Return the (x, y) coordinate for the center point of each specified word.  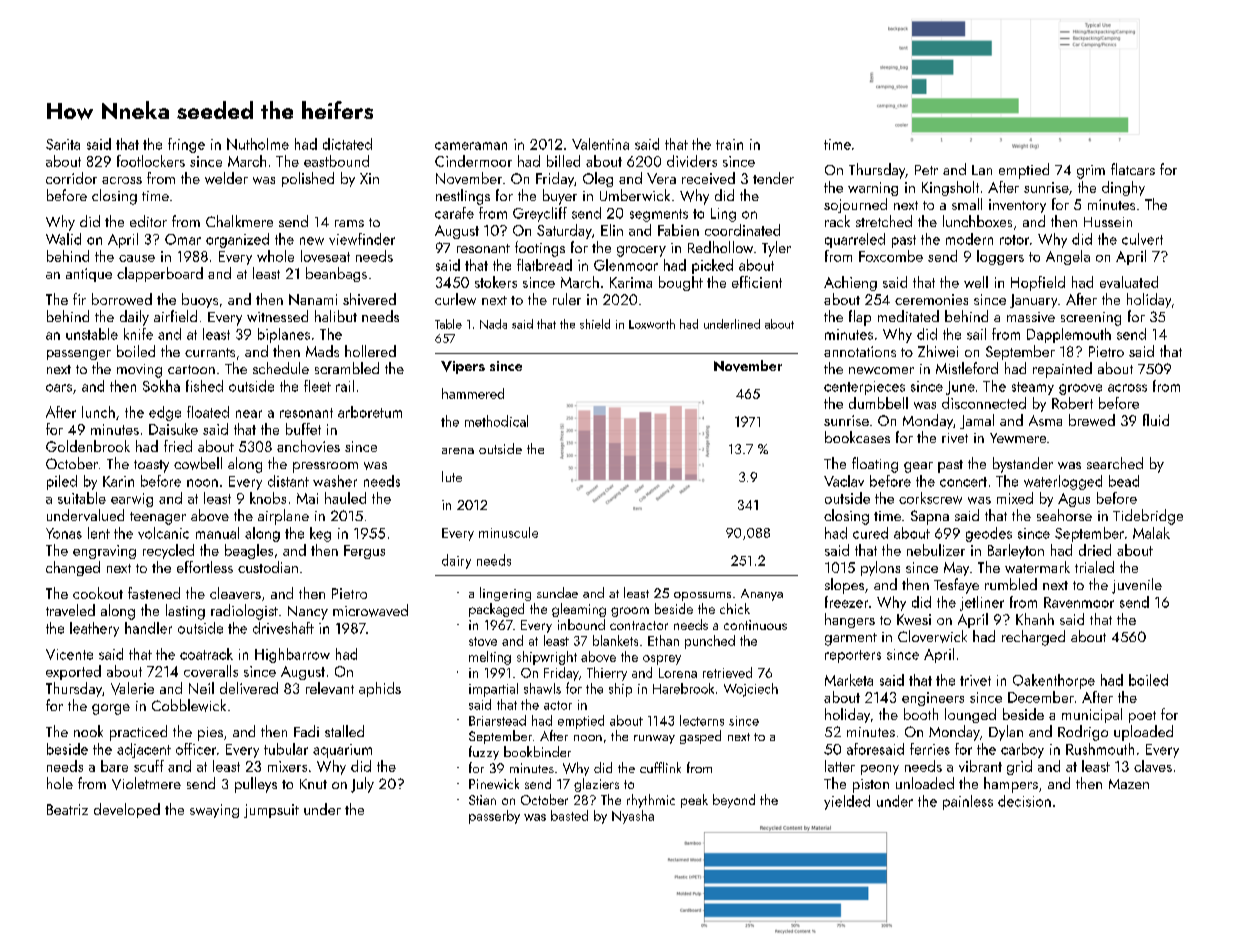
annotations (860, 351)
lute (452, 476)
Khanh (1035, 619)
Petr (926, 170)
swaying (214, 811)
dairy (456, 561)
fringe (186, 145)
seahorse (1064, 515)
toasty (151, 466)
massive (1031, 317)
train (729, 144)
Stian (482, 800)
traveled (70, 610)
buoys (200, 300)
